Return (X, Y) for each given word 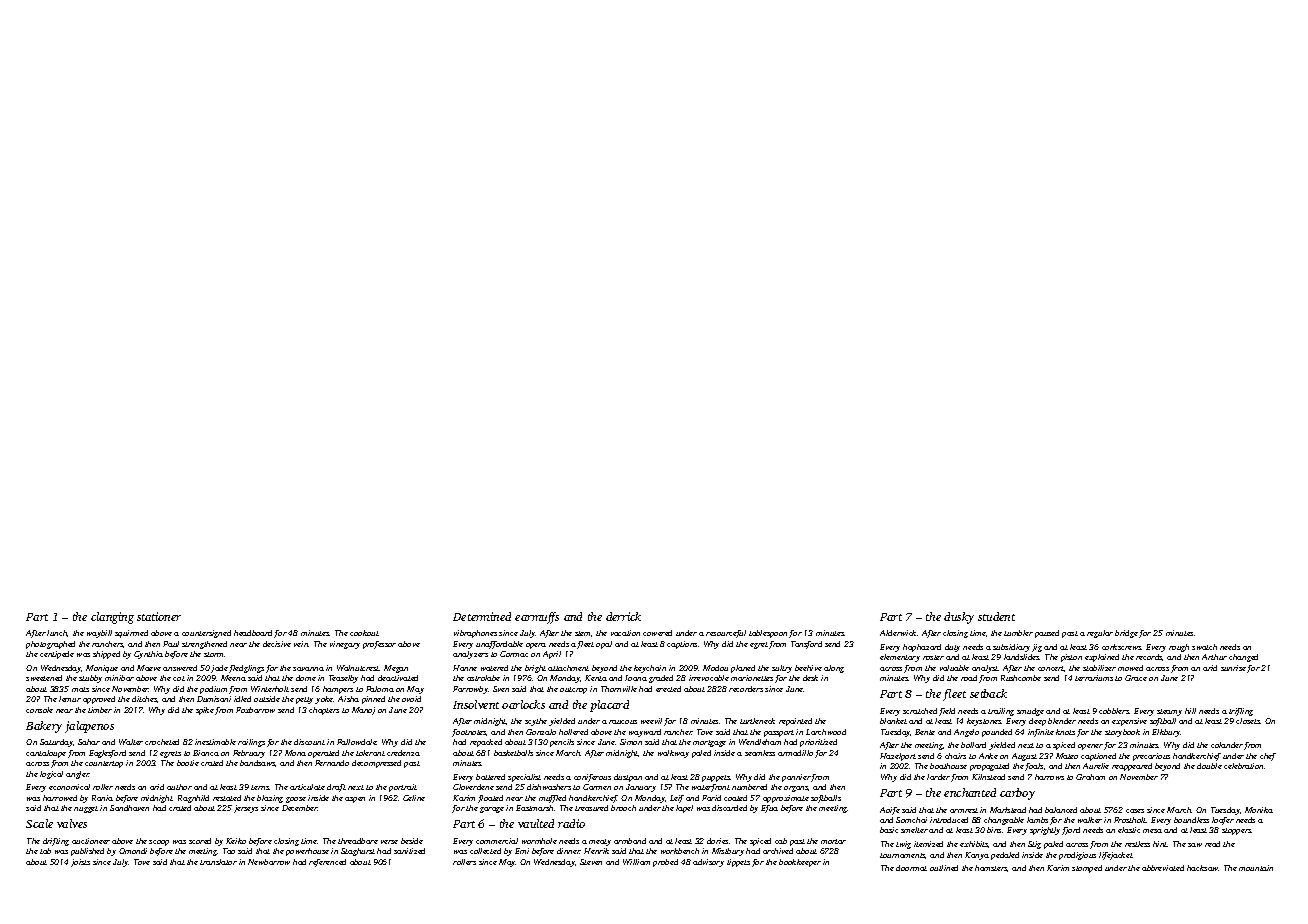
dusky (959, 618)
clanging (112, 618)
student (996, 616)
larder (938, 777)
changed (1243, 658)
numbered (749, 787)
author (179, 787)
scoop (159, 843)
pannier (796, 778)
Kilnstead (988, 777)
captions (682, 645)
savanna (308, 669)
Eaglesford (107, 754)
